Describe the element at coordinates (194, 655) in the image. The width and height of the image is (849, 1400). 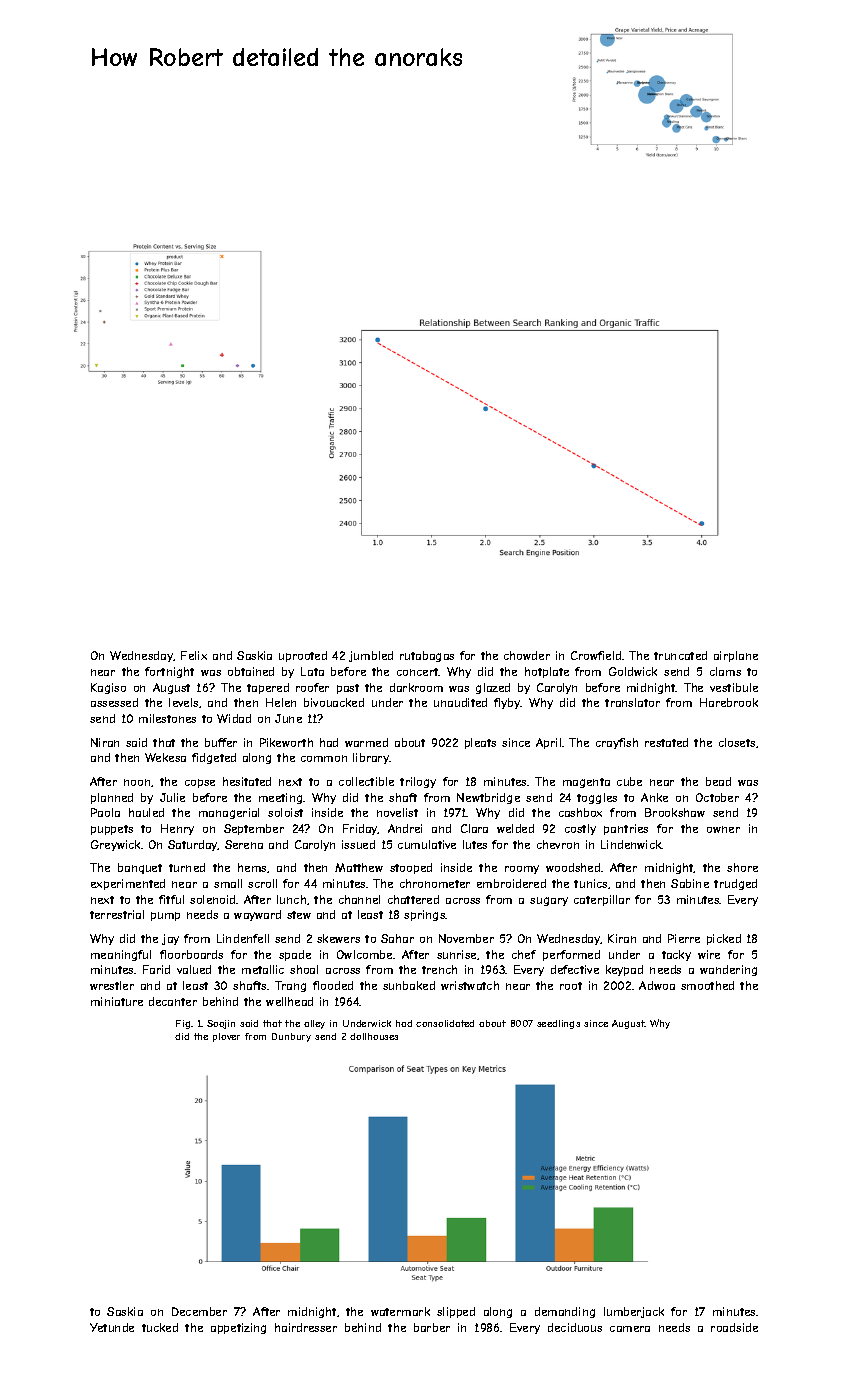
I see `Felix` at that location.
